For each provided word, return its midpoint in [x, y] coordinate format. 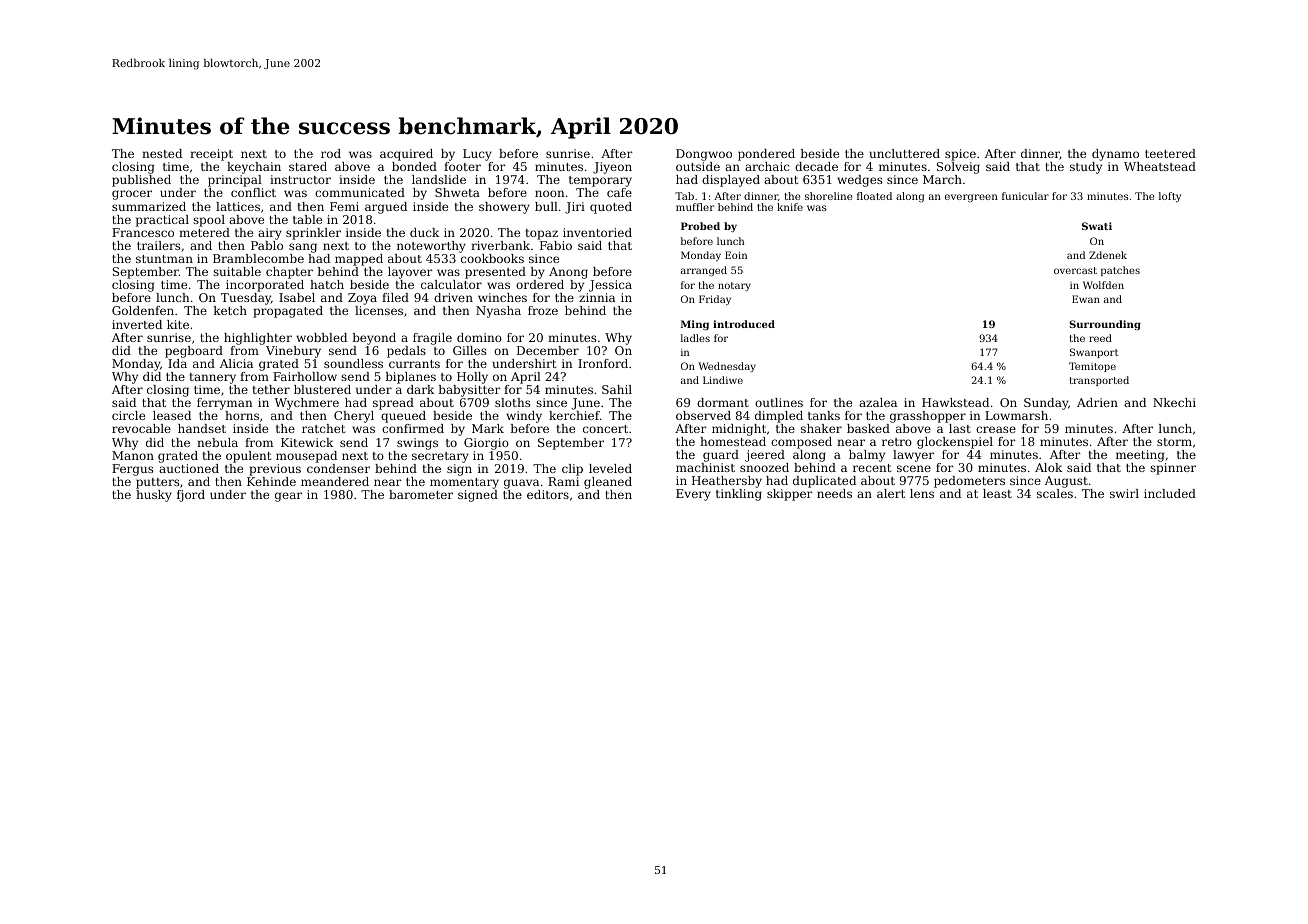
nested [162, 153]
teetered [1170, 153]
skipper [790, 495]
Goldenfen [143, 310]
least [997, 493]
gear [288, 497]
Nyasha [498, 312]
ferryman [225, 404]
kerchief [574, 415]
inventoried [597, 232]
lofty [1170, 197]
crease [996, 429]
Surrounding [1105, 325]
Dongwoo [704, 155]
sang [303, 248]
